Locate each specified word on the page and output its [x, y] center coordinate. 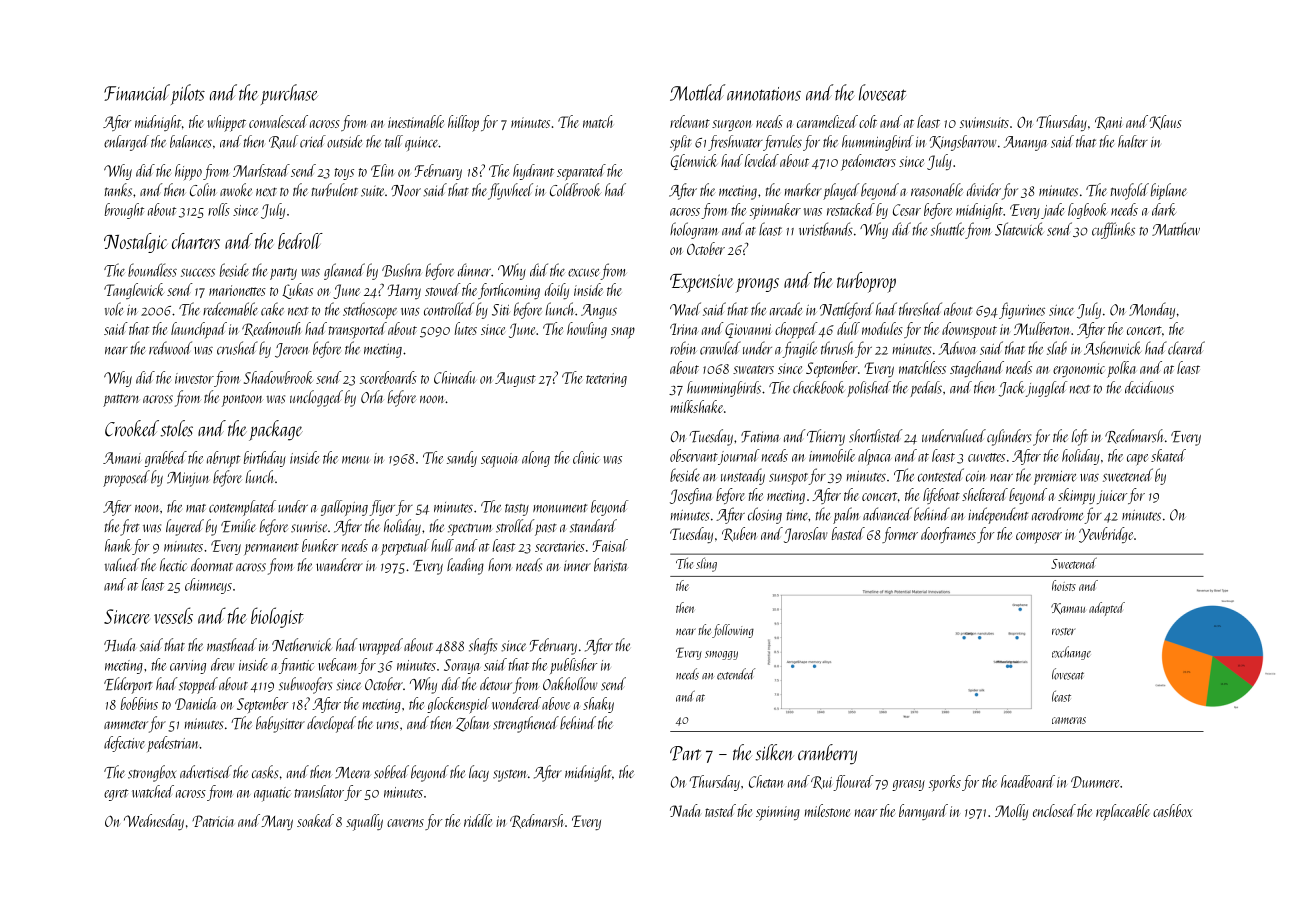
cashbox [1173, 810]
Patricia [213, 821]
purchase [289, 94]
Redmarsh [537, 821]
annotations [764, 94]
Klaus [1166, 122]
